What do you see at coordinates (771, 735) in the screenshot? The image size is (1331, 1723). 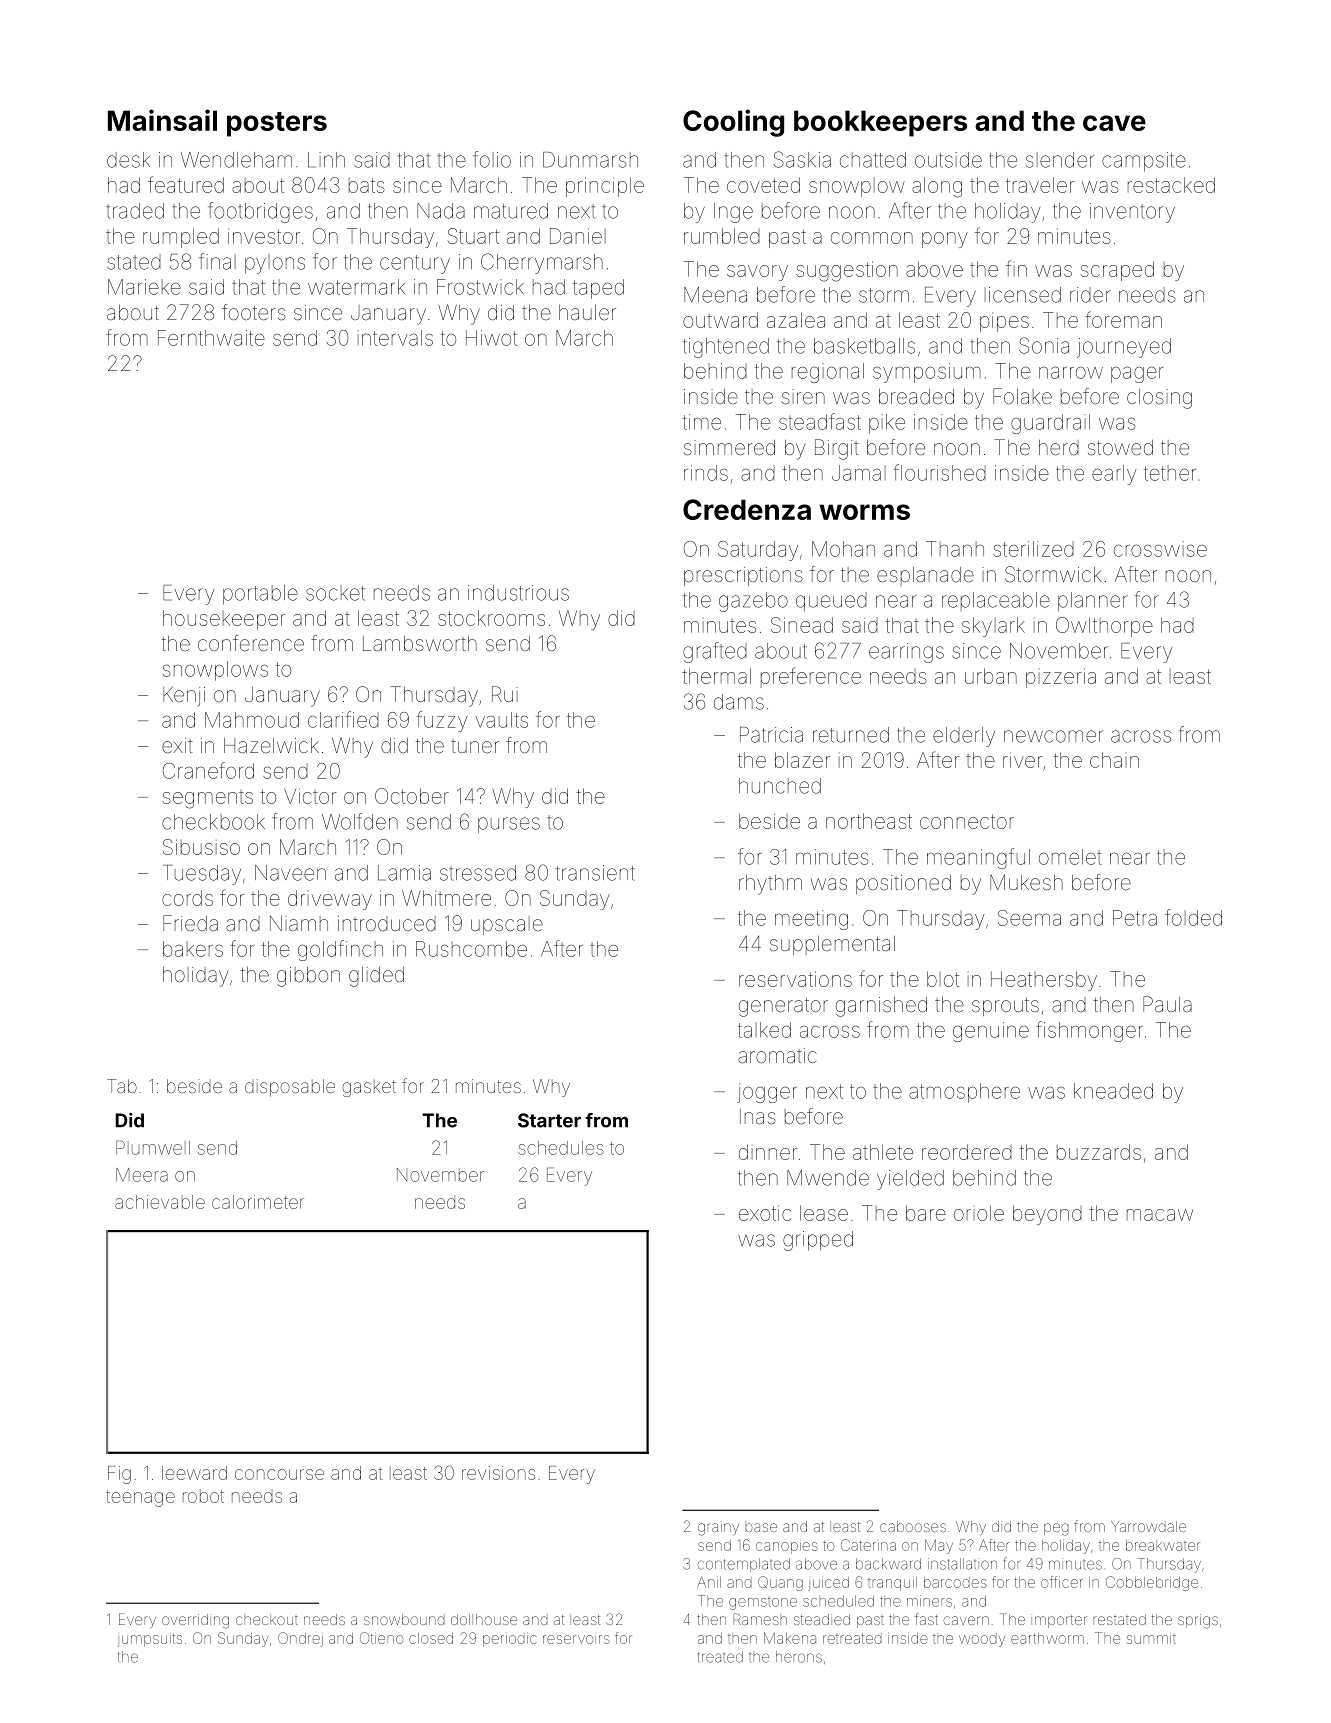 I see `Patricia` at bounding box center [771, 735].
